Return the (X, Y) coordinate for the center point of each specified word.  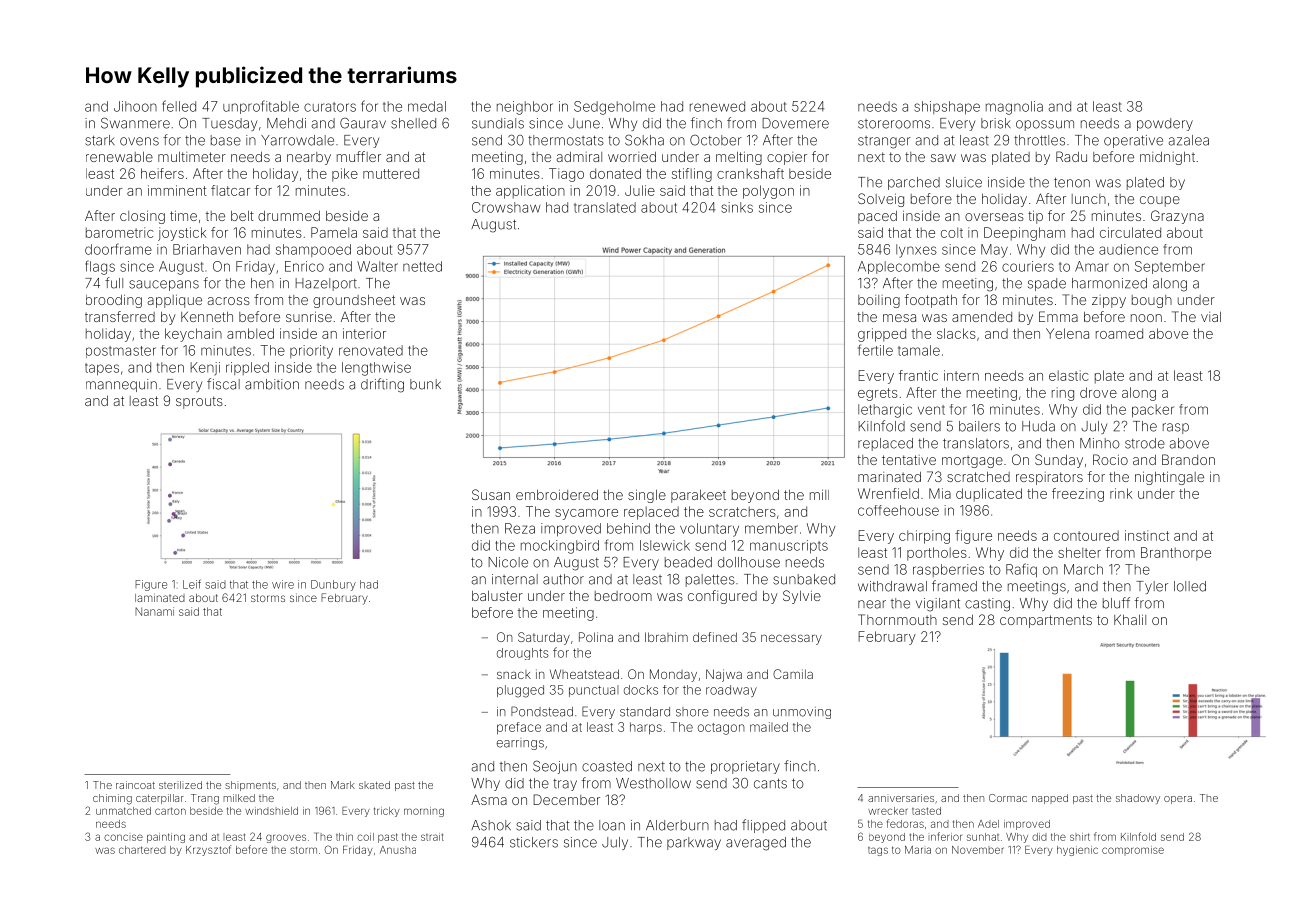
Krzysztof (208, 850)
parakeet (698, 496)
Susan (491, 494)
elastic (1069, 375)
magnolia (1014, 108)
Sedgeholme (614, 108)
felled (179, 106)
